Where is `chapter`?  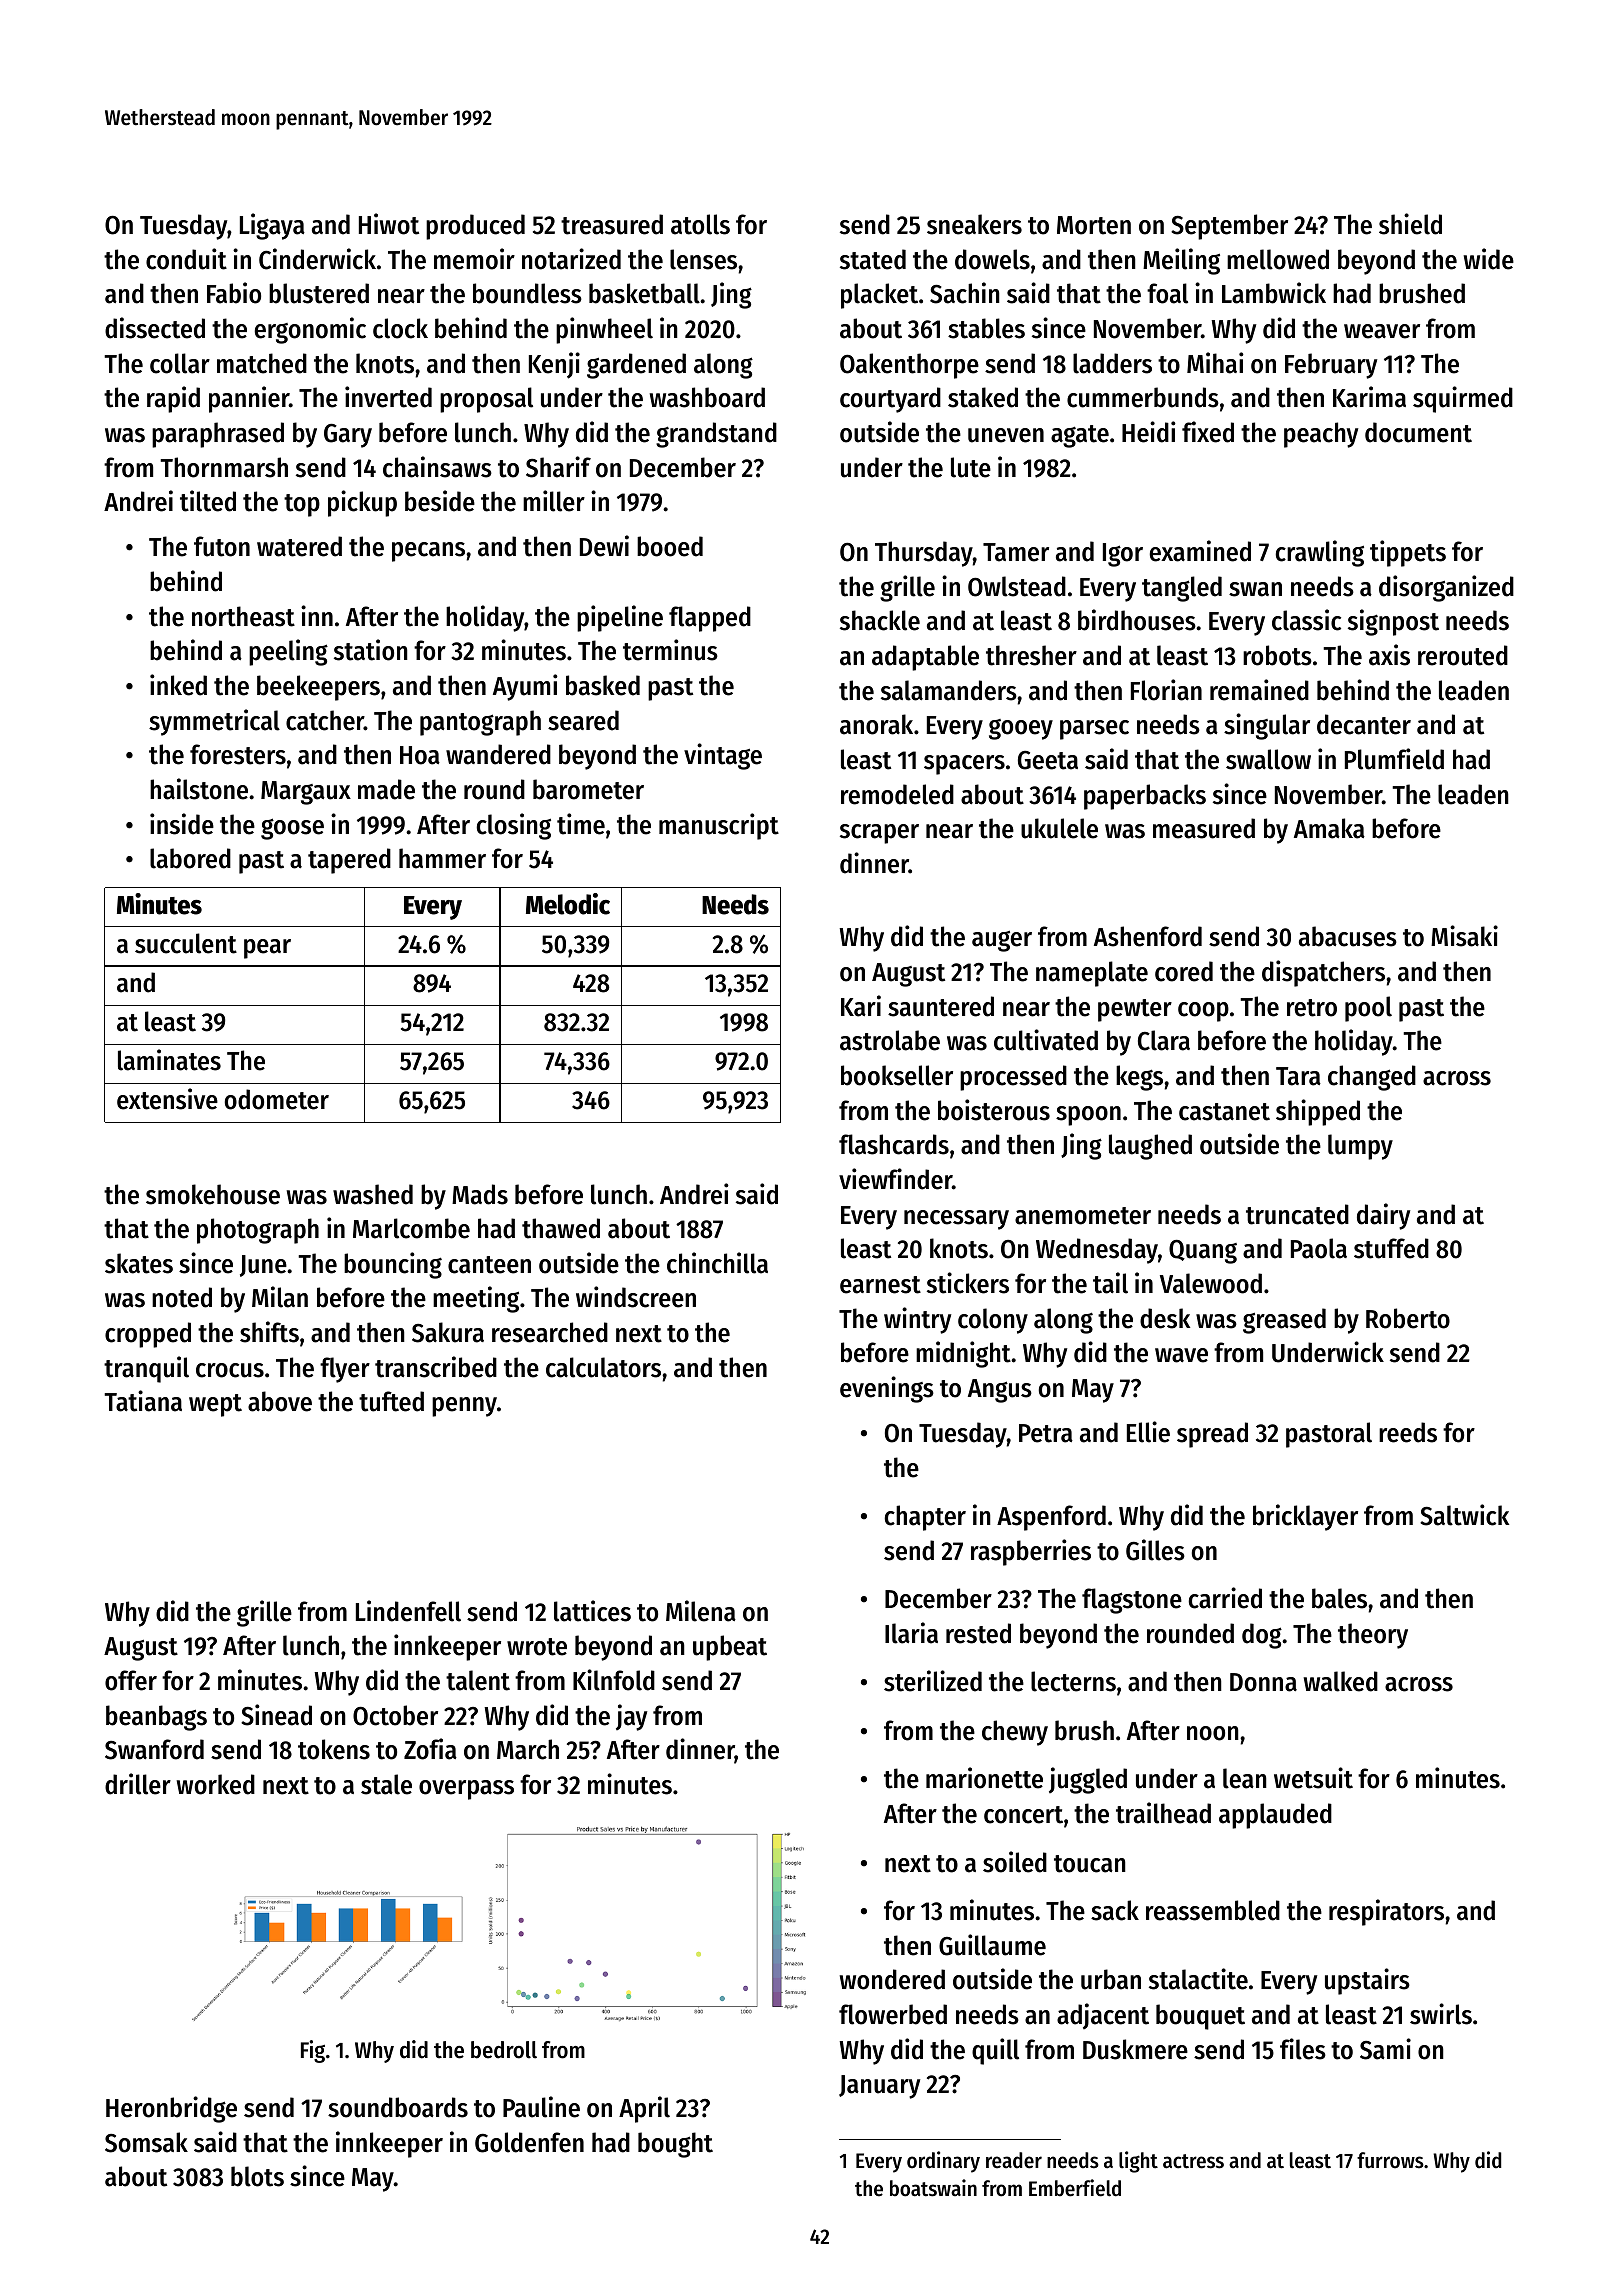
chapter is located at coordinates (925, 1518).
